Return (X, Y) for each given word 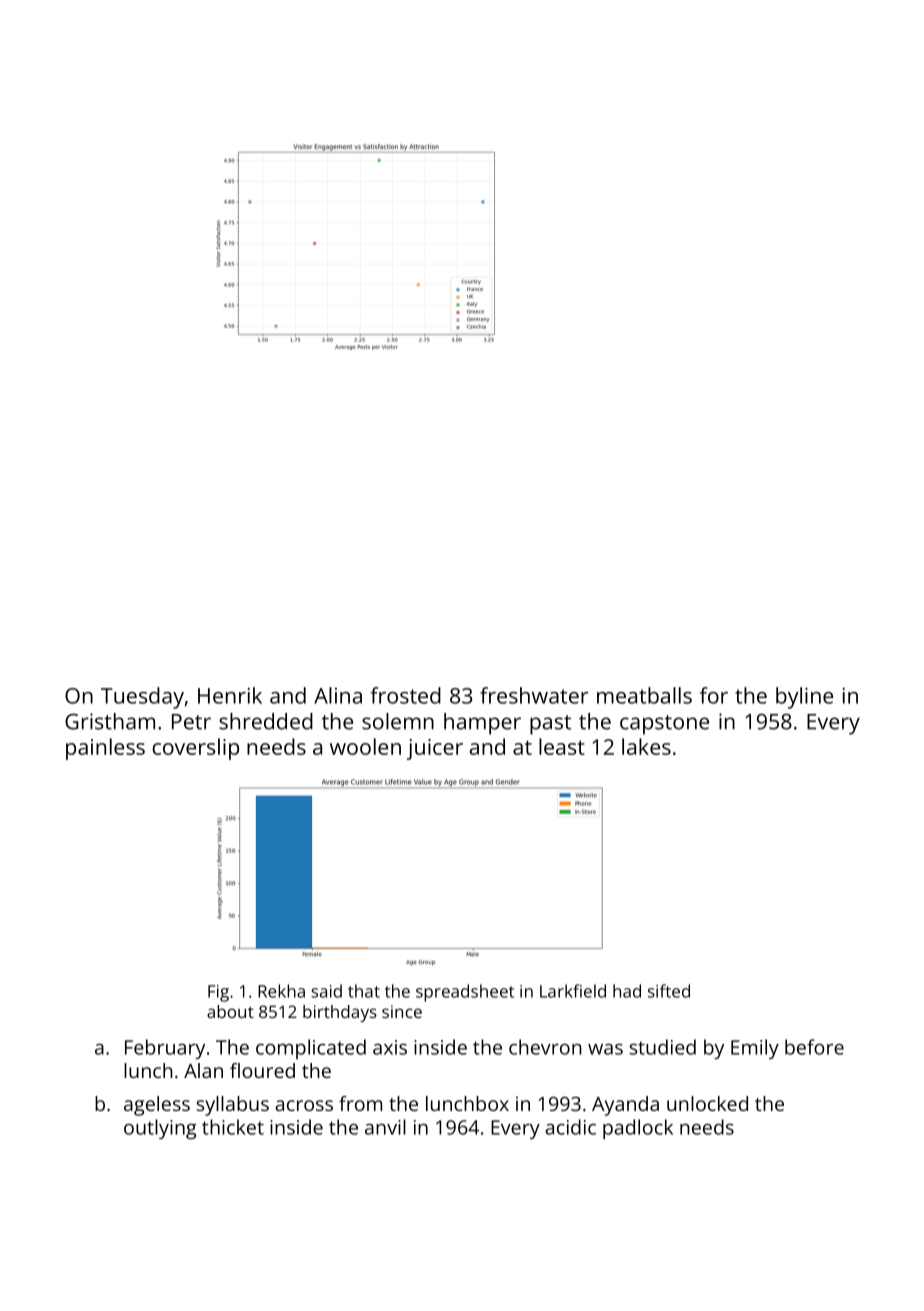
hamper (482, 724)
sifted (669, 991)
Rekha (281, 991)
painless (105, 749)
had (627, 991)
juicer (435, 749)
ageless (157, 1106)
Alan (203, 1070)
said (326, 991)
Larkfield (573, 991)
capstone (664, 725)
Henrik (230, 695)
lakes (646, 746)
